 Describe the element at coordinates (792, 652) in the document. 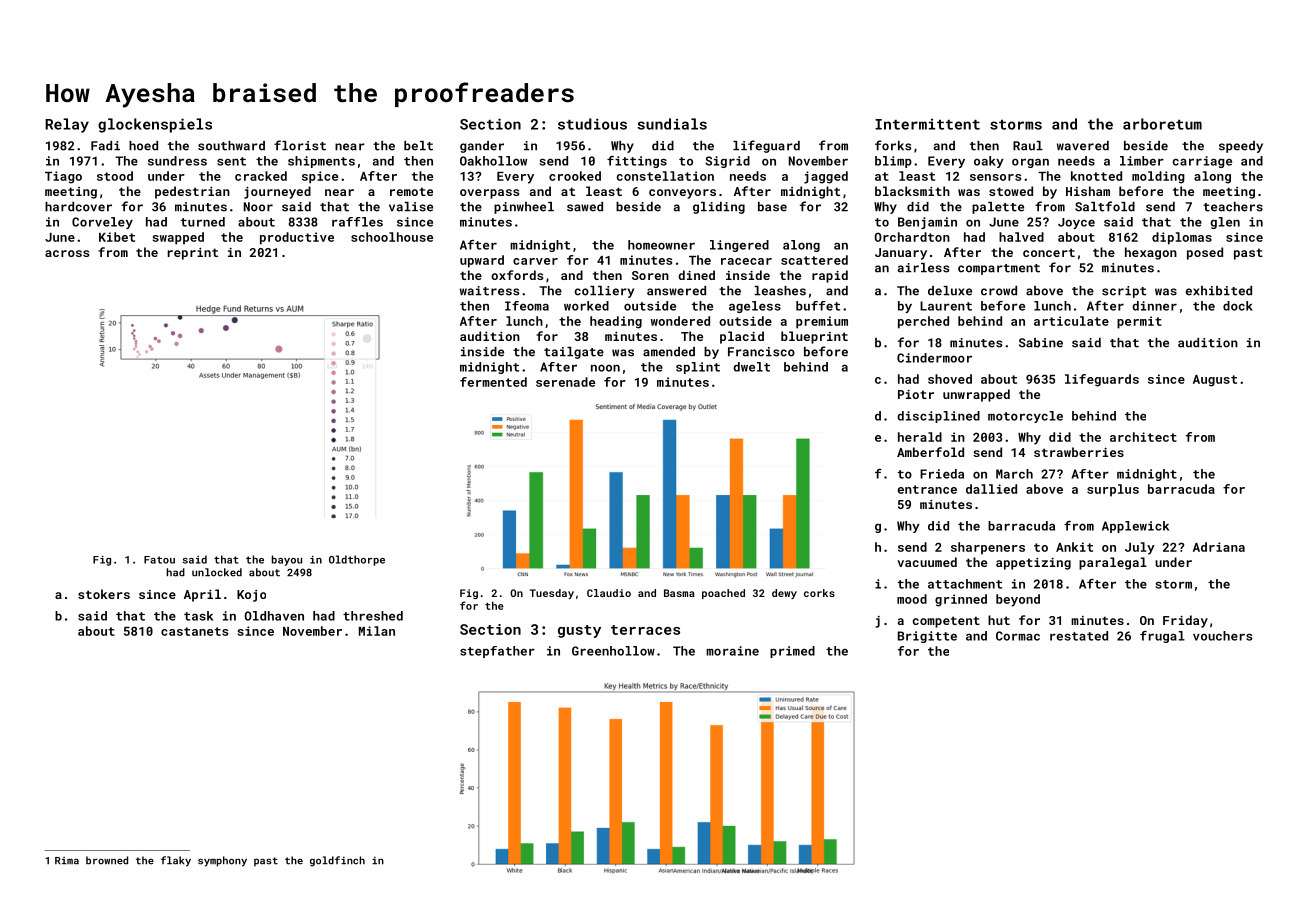

I see `primed` at that location.
